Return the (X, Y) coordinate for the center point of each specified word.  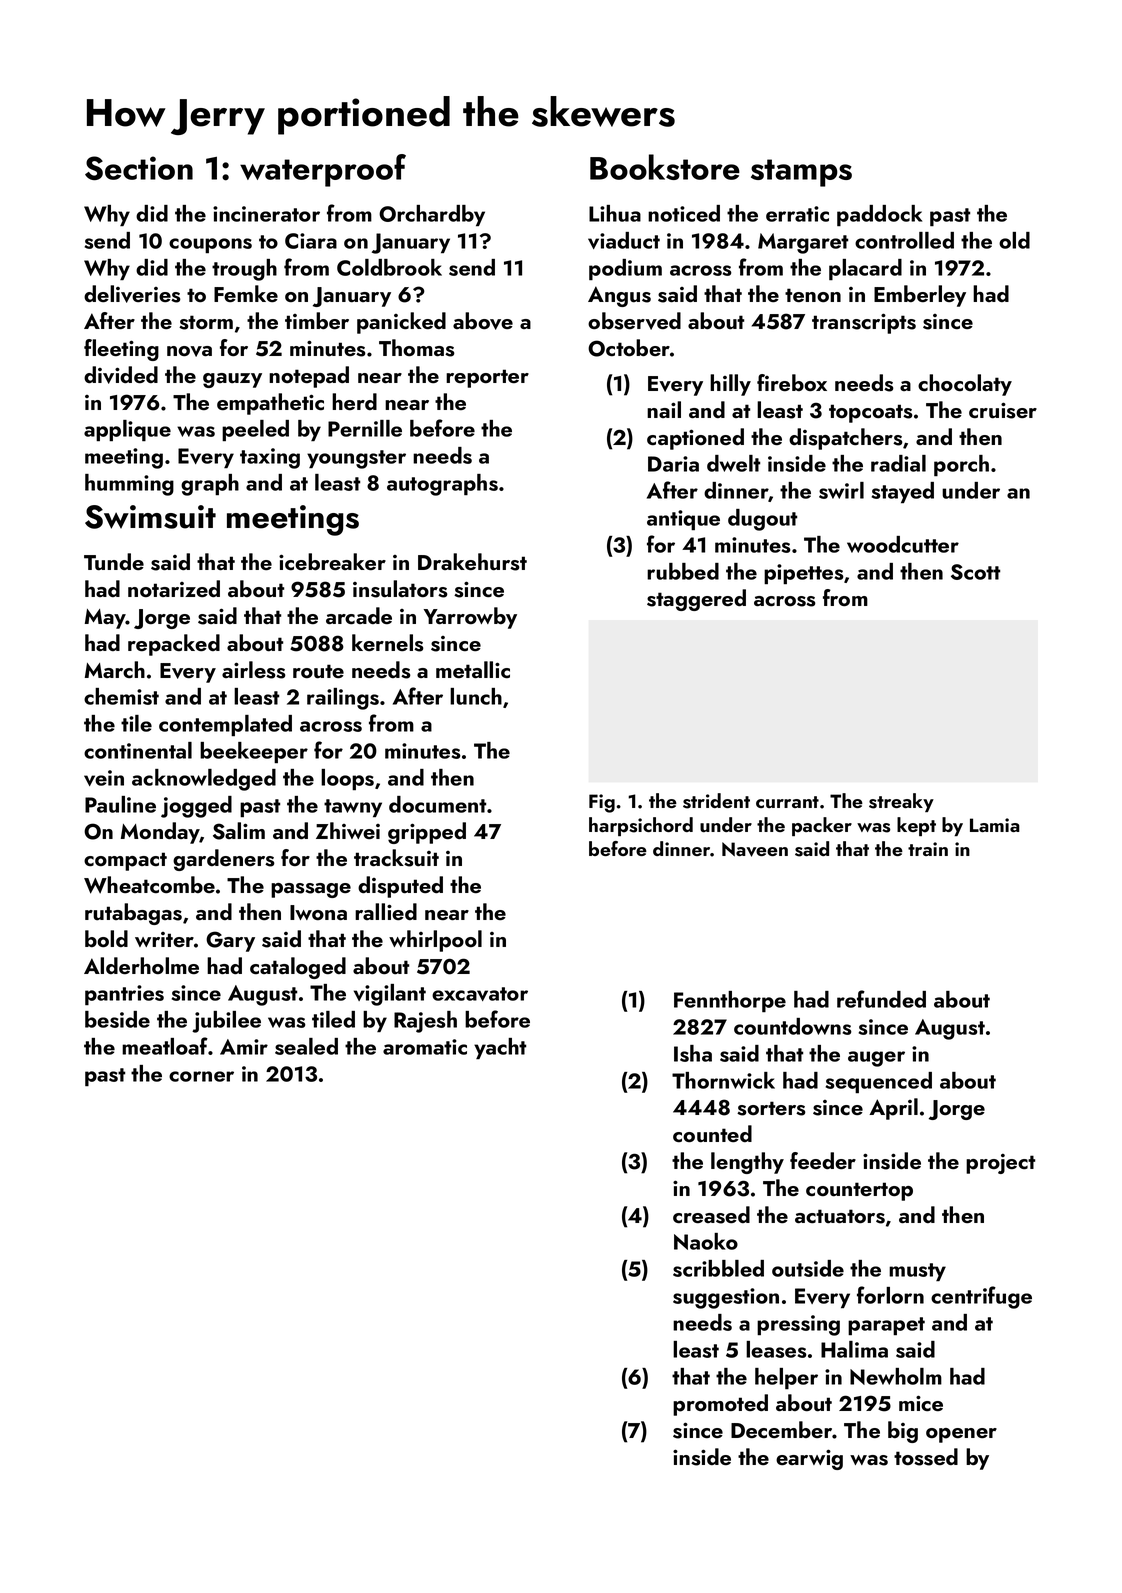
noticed (684, 213)
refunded (881, 999)
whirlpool (435, 941)
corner (201, 1076)
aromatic (425, 1047)
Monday (160, 833)
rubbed (683, 571)
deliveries (132, 294)
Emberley (920, 296)
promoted (720, 1405)
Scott (975, 572)
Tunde (114, 562)
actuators (840, 1216)
